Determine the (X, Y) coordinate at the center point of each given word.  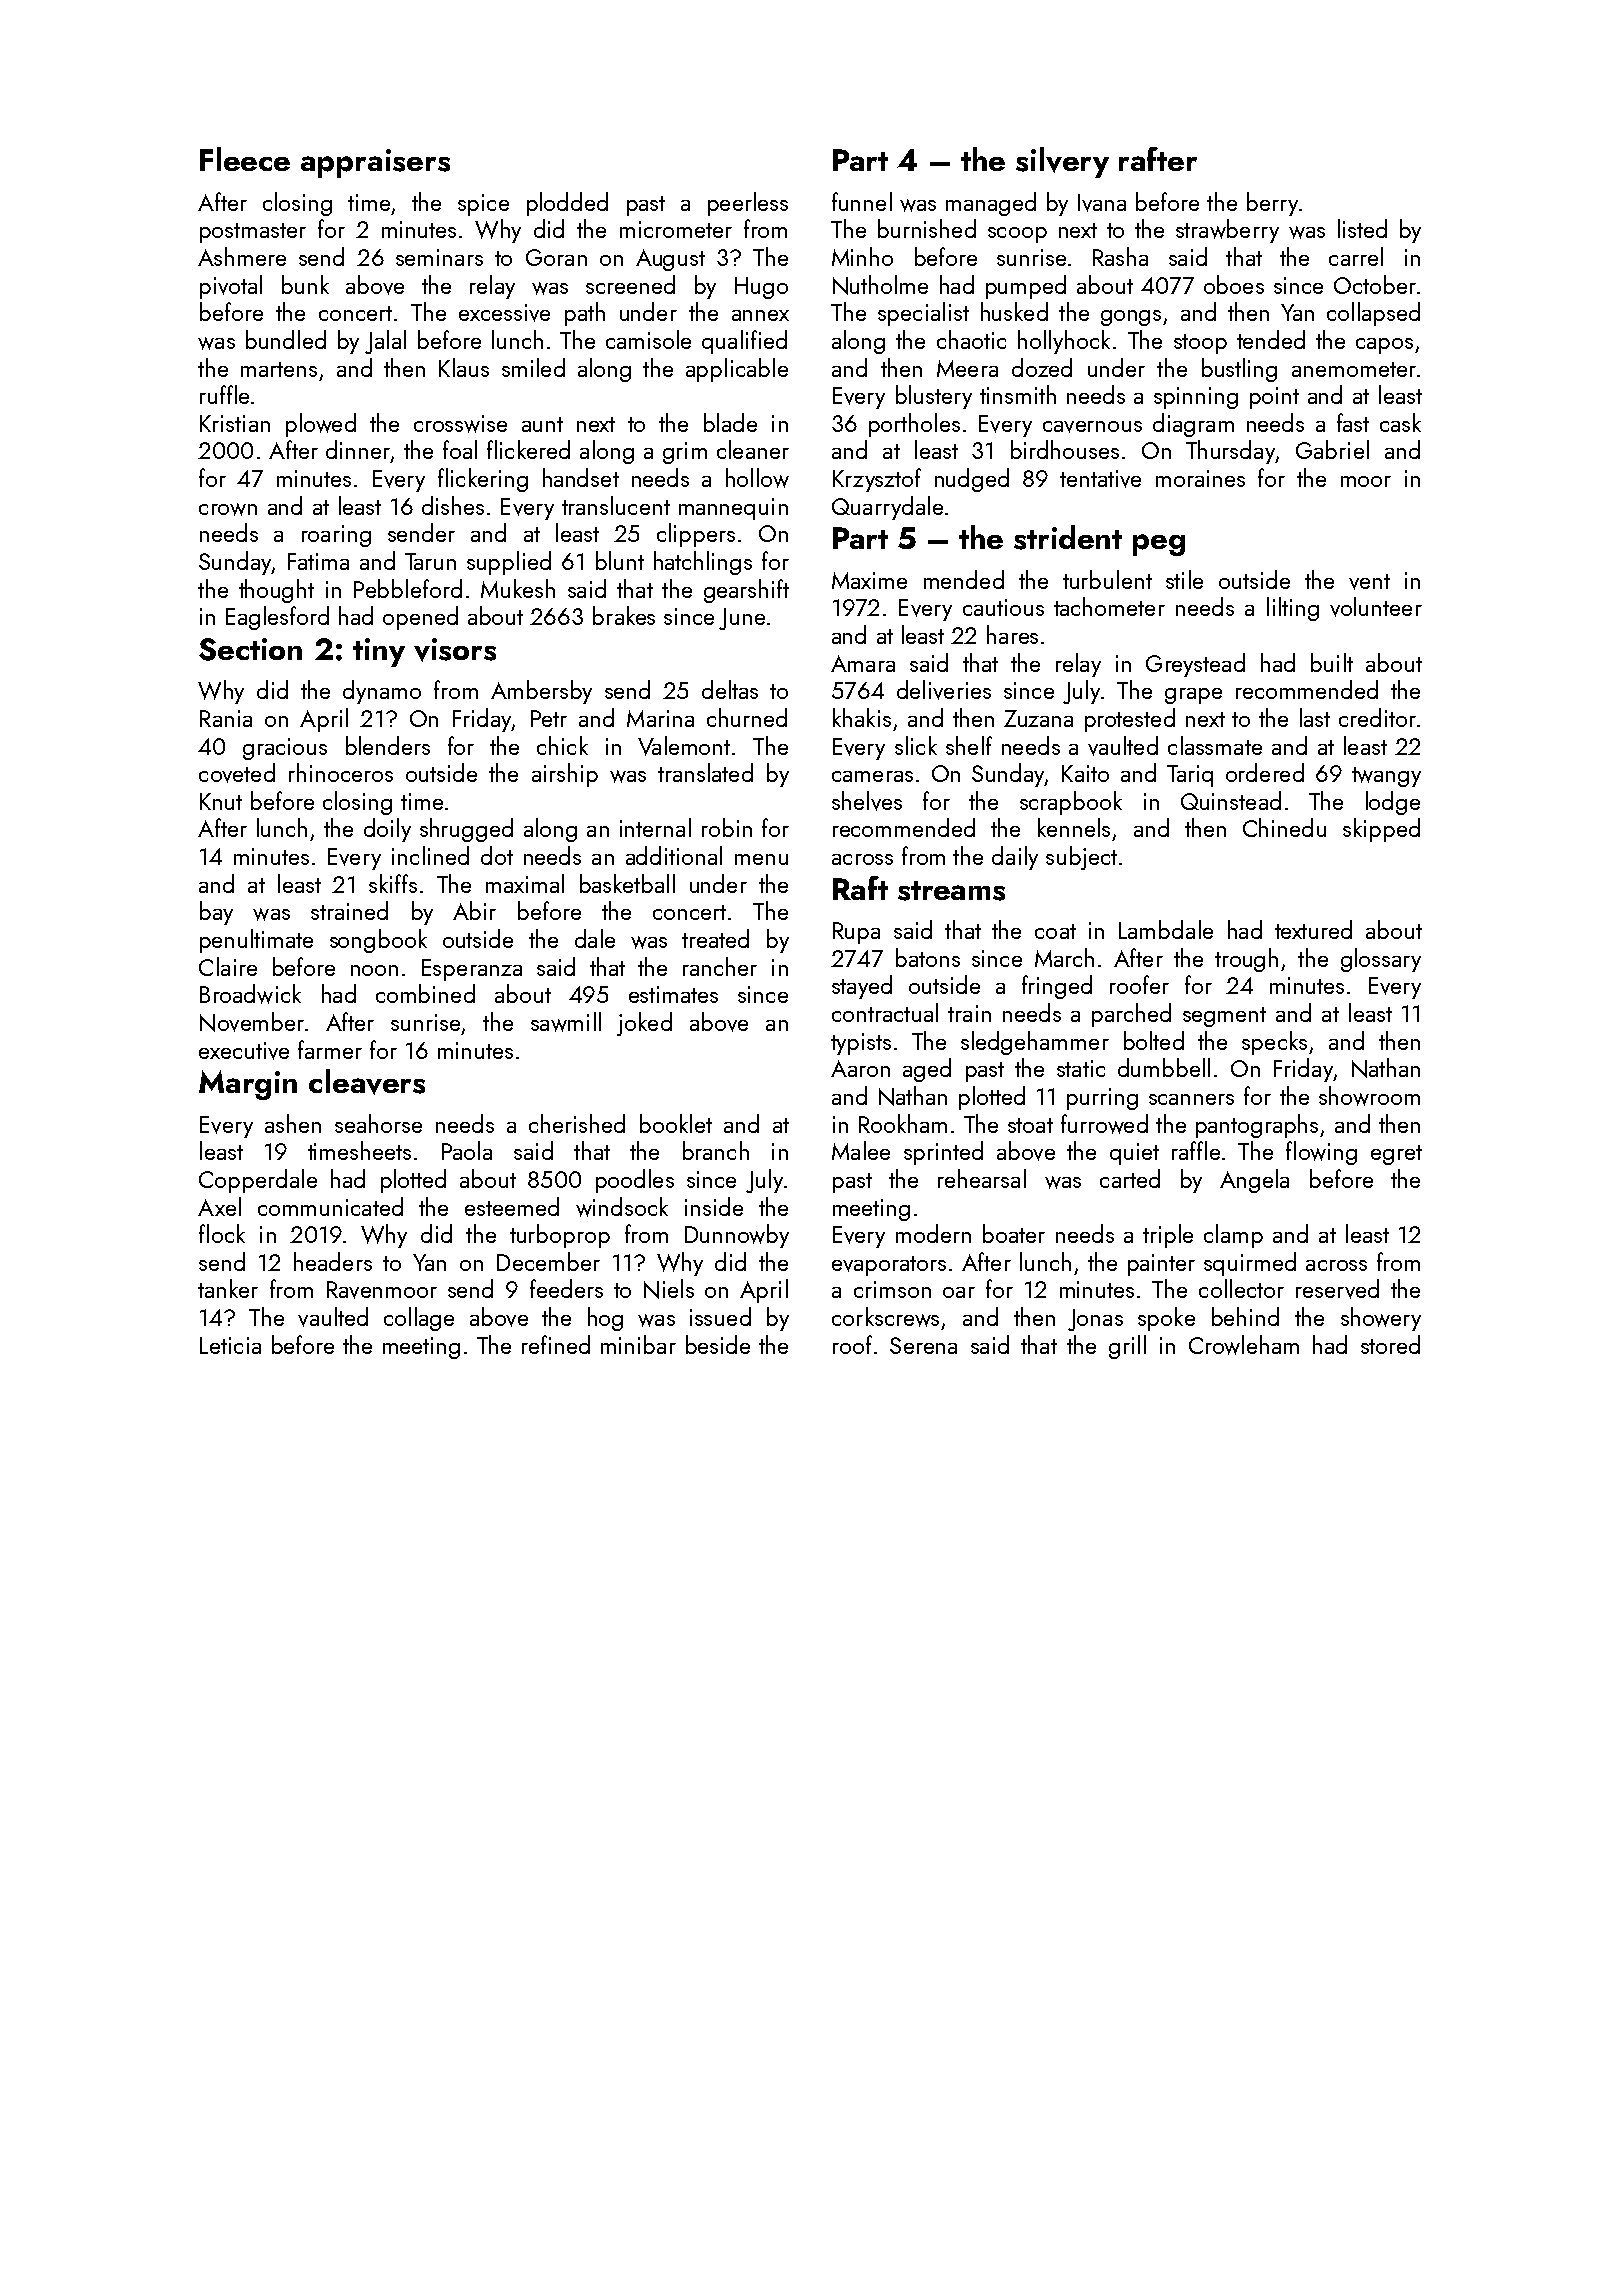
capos (1384, 346)
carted (1130, 1178)
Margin (248, 1085)
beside (718, 1344)
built (1332, 662)
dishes (453, 505)
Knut (221, 801)
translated (705, 772)
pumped (1026, 287)
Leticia (230, 1345)
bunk (305, 284)
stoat (1030, 1125)
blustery (934, 397)
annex (760, 315)
